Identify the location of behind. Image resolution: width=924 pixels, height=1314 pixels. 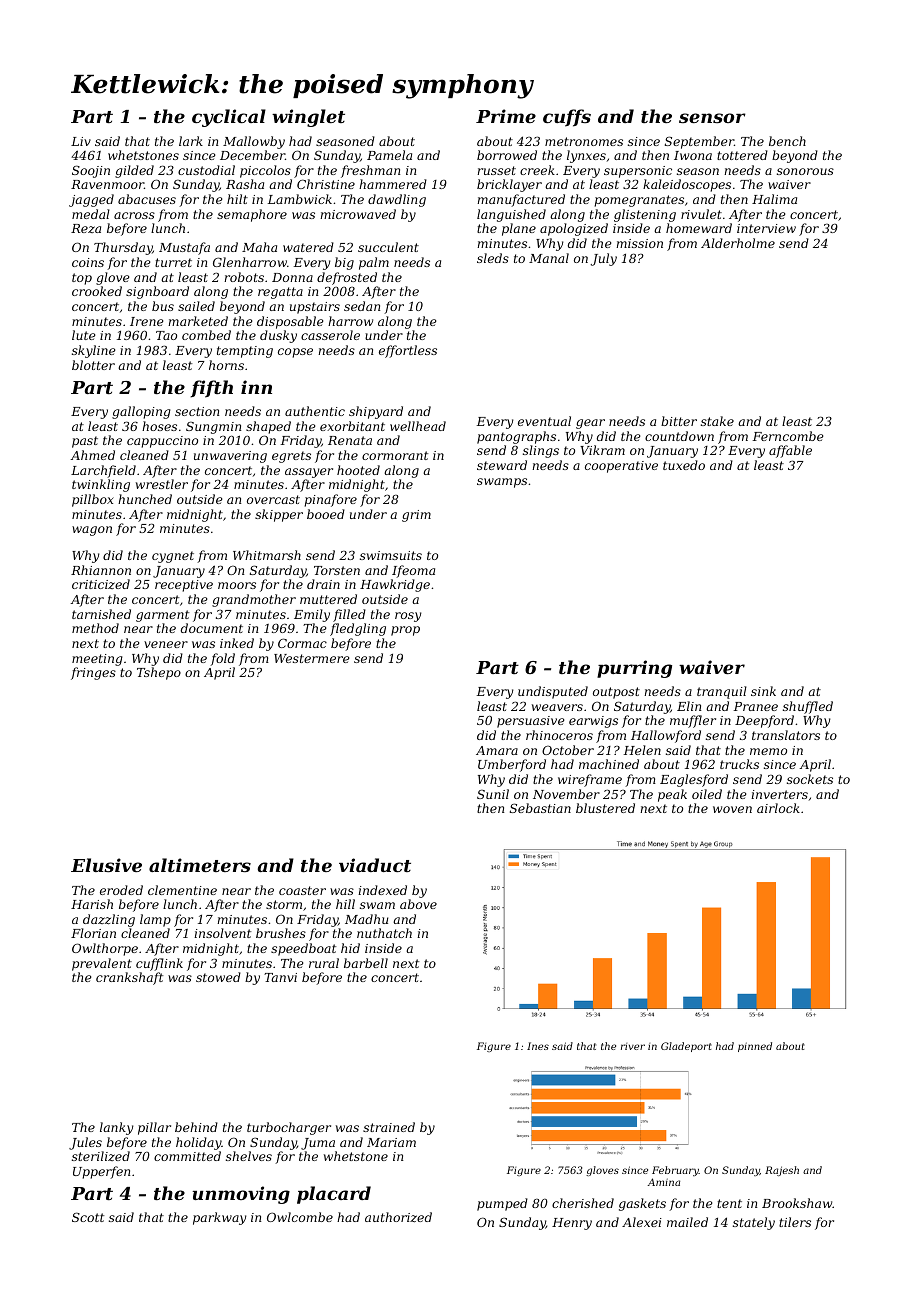
(196, 1127).
